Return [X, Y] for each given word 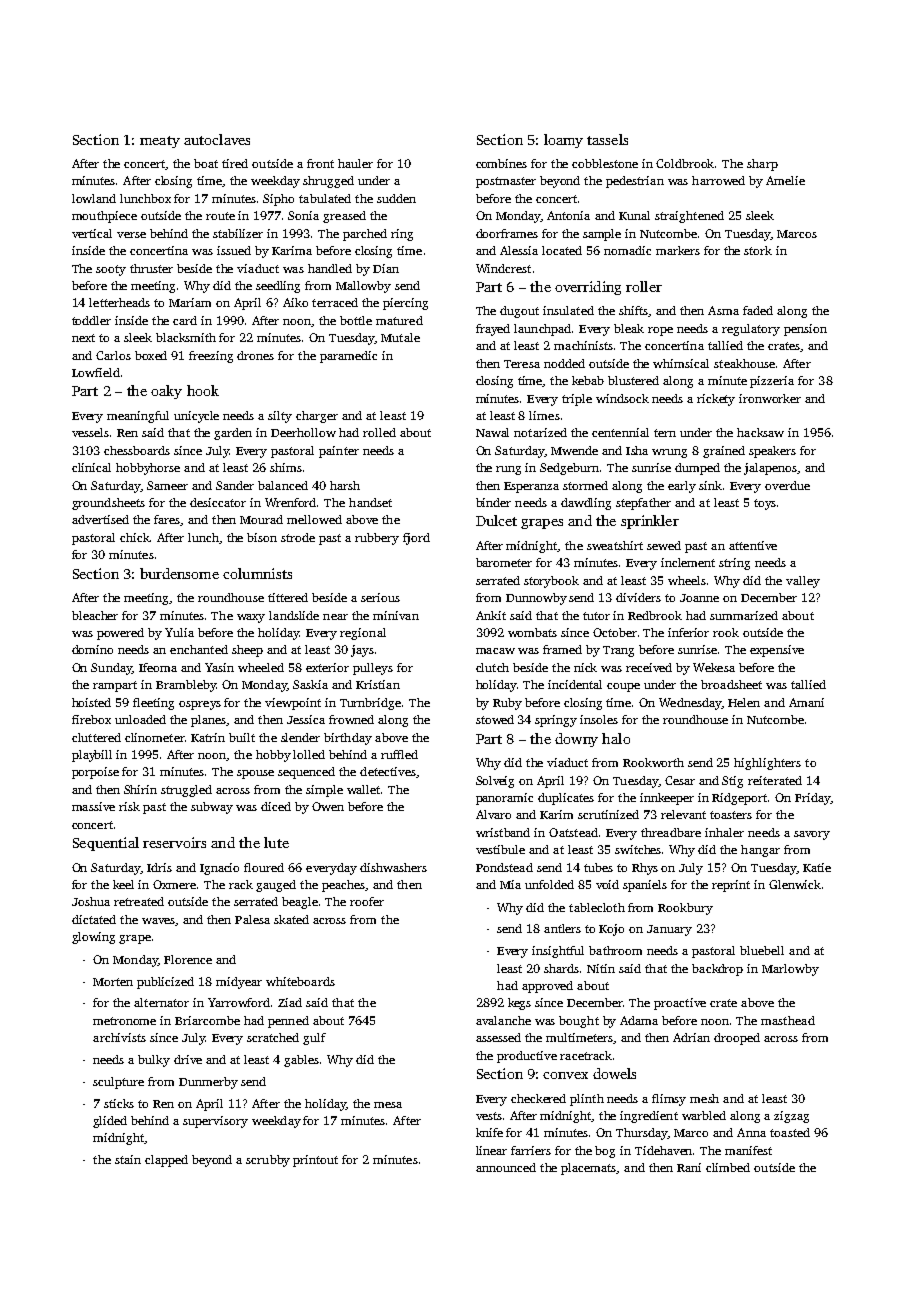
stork [758, 250]
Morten [113, 982]
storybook [551, 582]
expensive [777, 651]
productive [527, 1057]
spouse [255, 774]
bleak [629, 328]
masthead [788, 1020]
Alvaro [493, 814]
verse [131, 235]
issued [234, 250]
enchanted [199, 649]
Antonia [568, 215]
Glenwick [795, 884]
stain [128, 1159]
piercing [405, 304]
